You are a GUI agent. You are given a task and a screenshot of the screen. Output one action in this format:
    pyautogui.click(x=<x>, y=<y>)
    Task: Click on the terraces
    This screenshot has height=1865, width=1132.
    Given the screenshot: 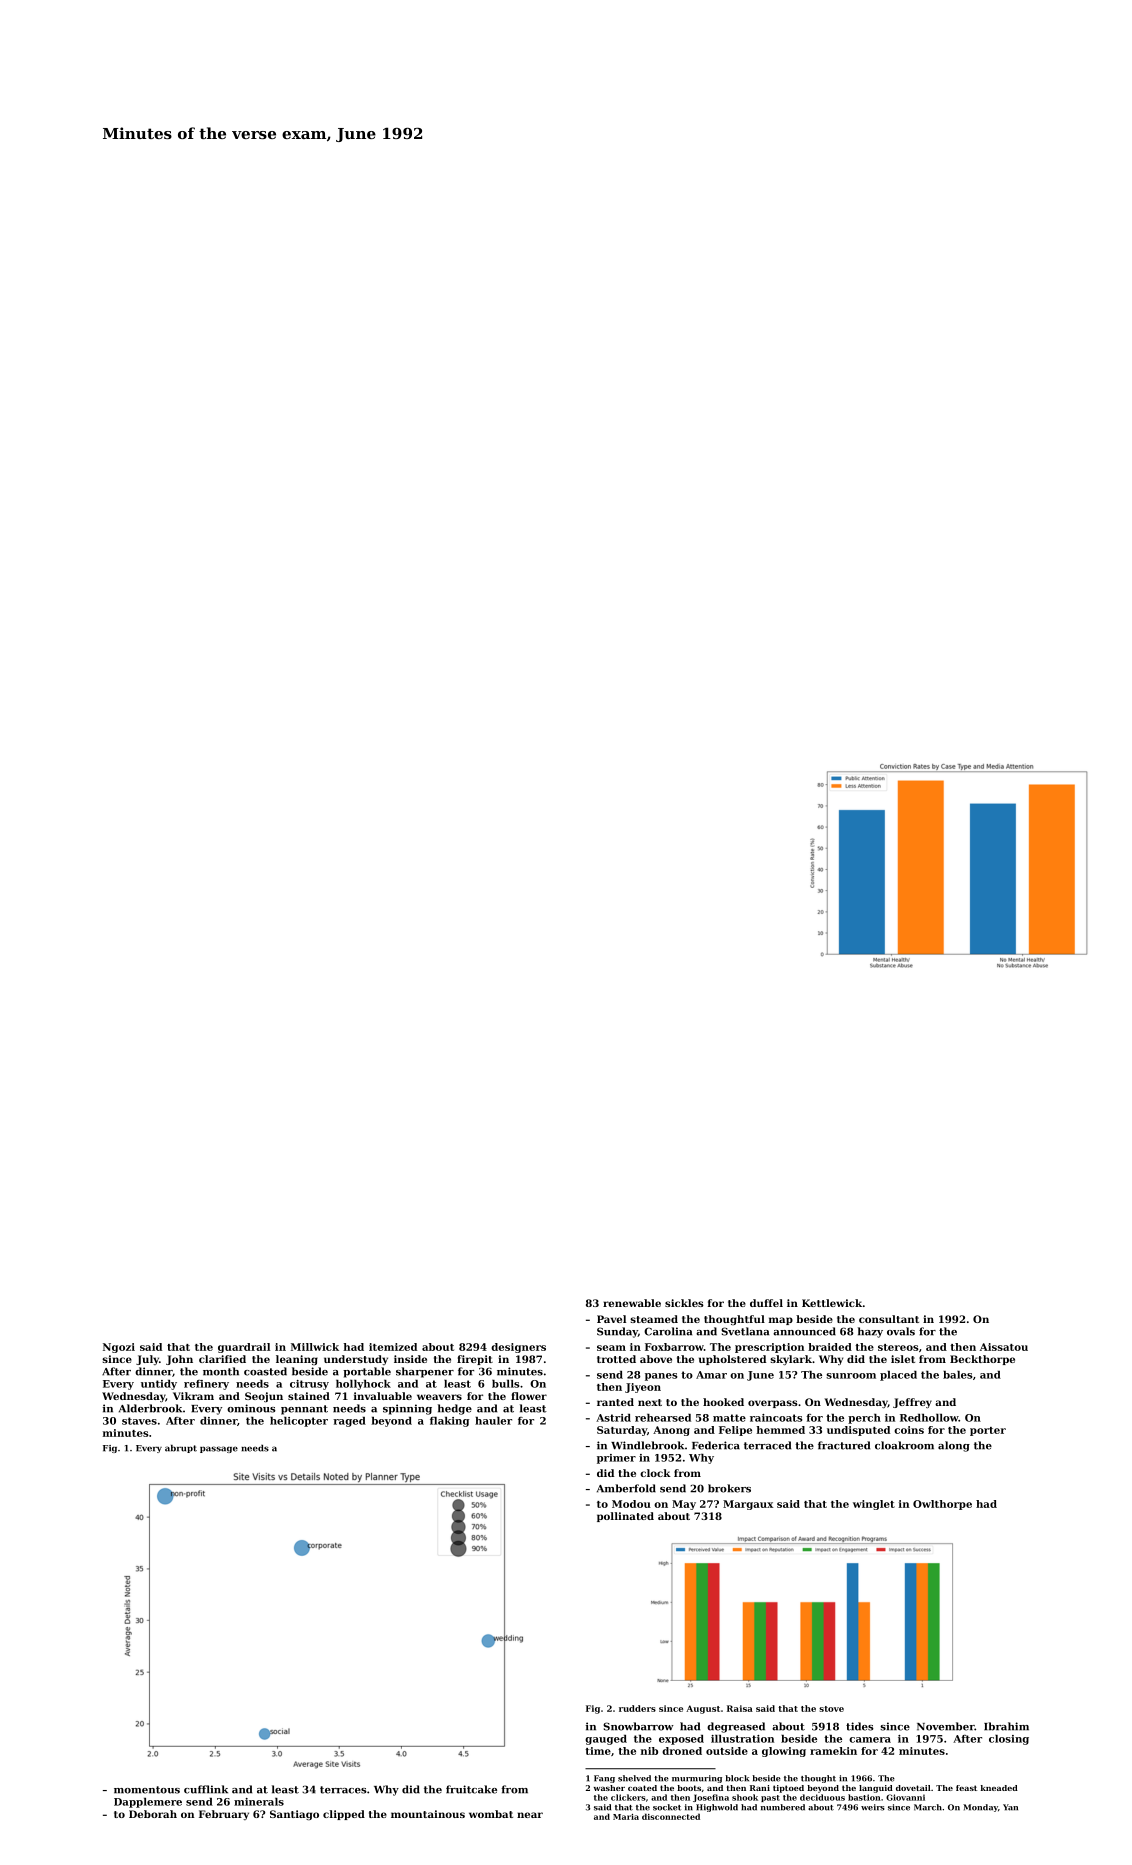 What is the action you would take?
    pyautogui.click(x=343, y=1790)
